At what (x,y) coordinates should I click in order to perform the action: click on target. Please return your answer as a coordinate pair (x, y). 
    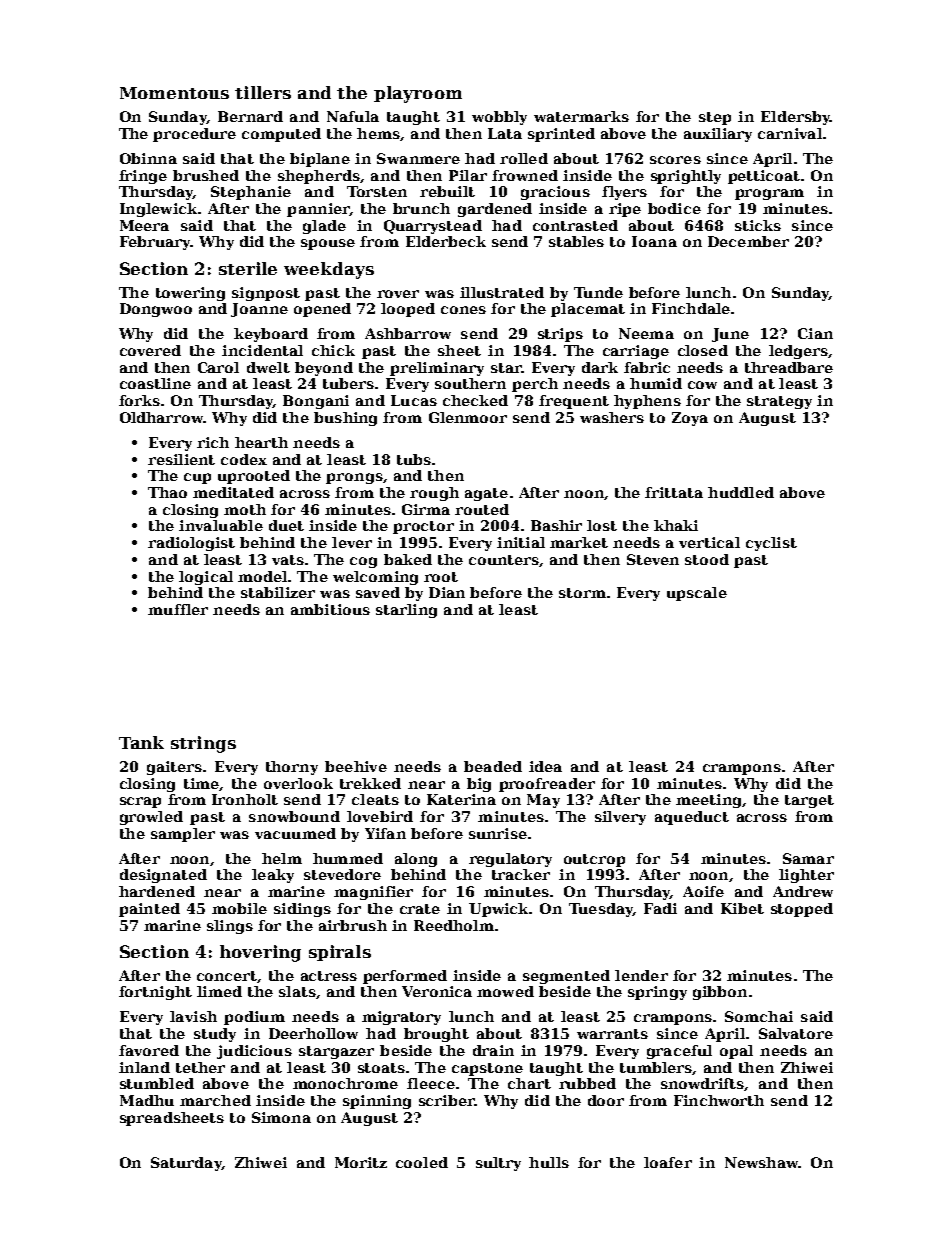
    Looking at the image, I should click on (809, 801).
